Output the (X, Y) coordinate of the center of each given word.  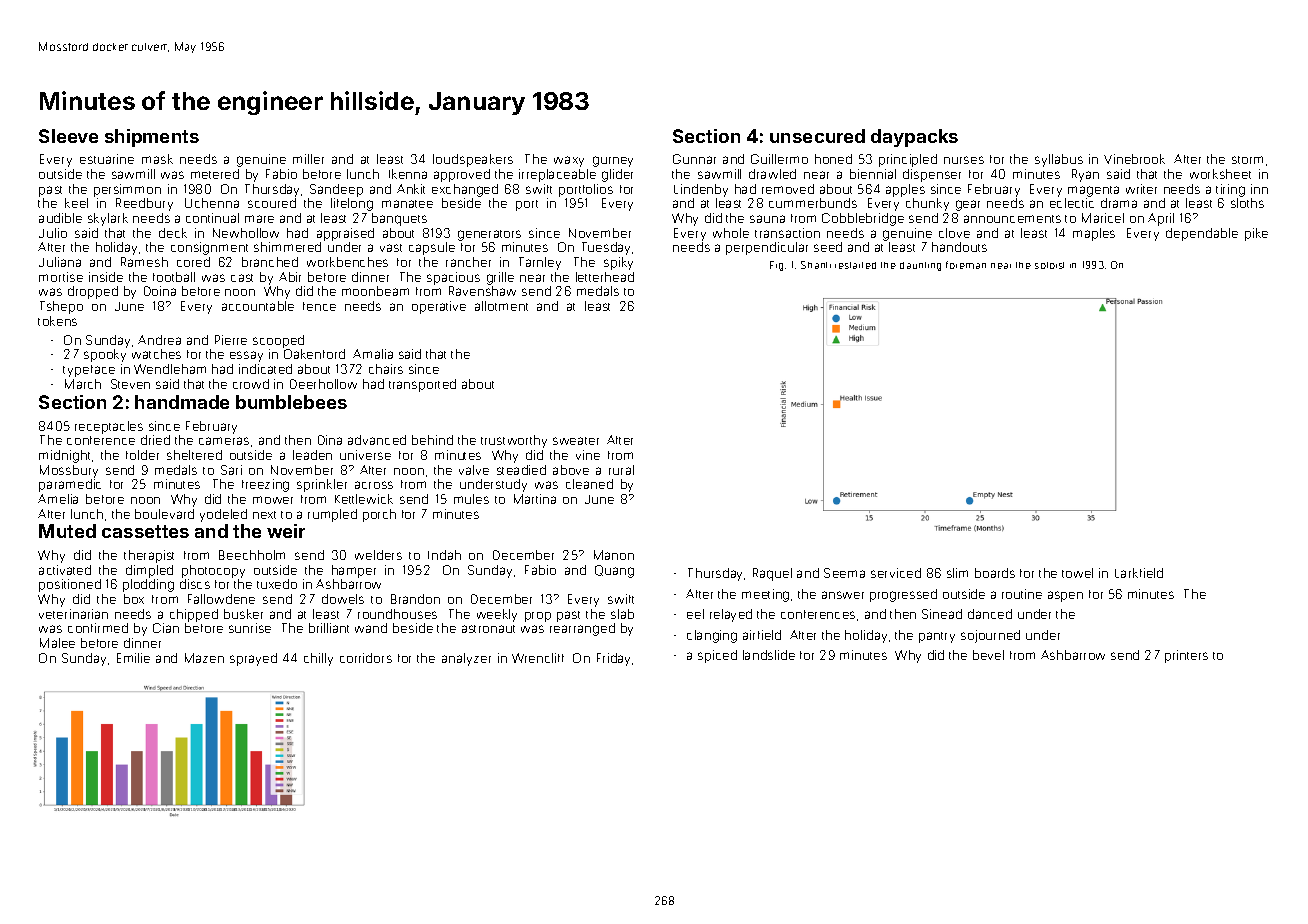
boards (995, 573)
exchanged (465, 190)
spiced (717, 656)
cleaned (589, 484)
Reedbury (144, 204)
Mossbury (69, 471)
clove (954, 233)
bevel (988, 655)
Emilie (133, 658)
